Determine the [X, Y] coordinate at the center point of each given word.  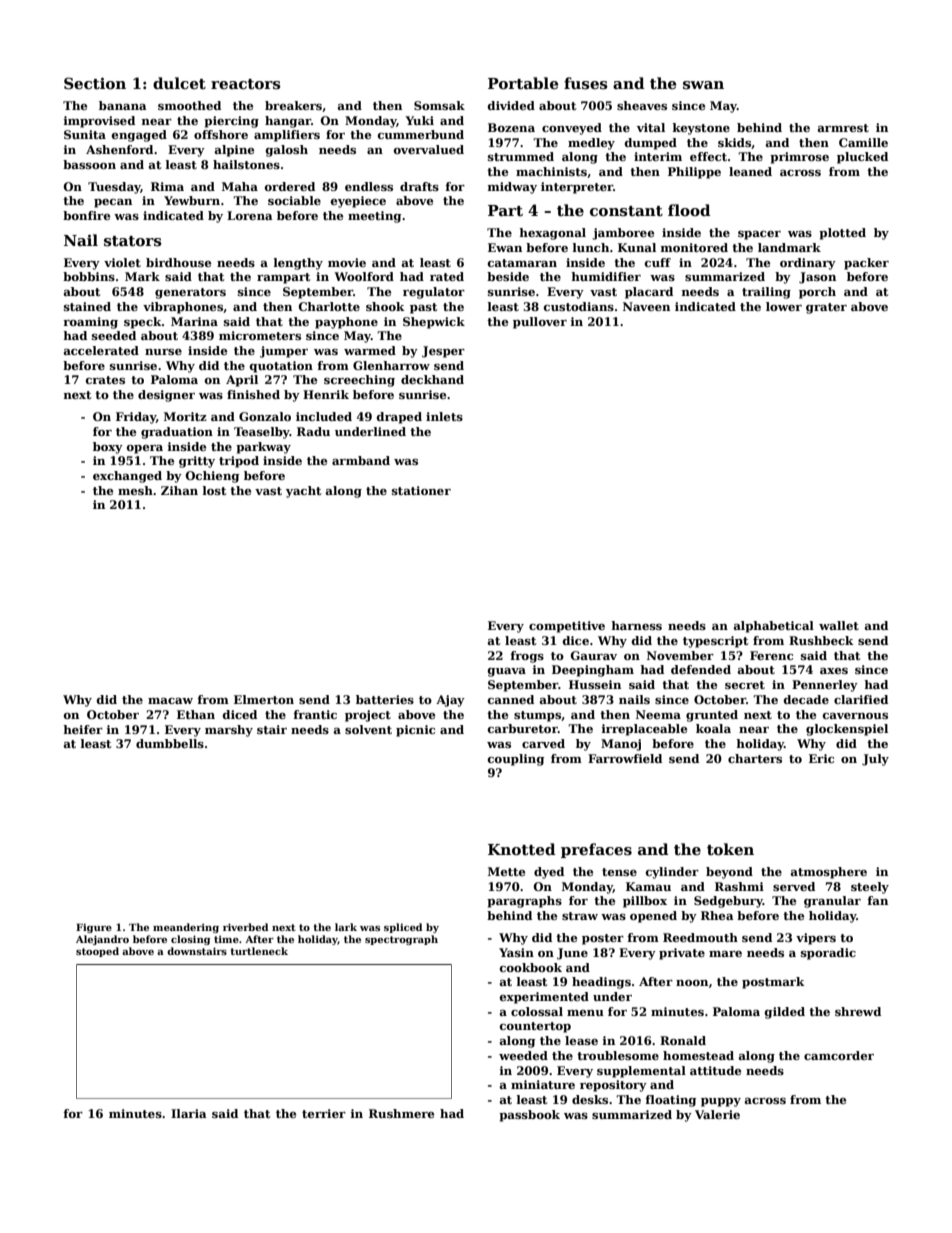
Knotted [522, 849]
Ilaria [189, 1113]
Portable [523, 83]
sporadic [828, 954]
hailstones [246, 164]
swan [703, 85]
